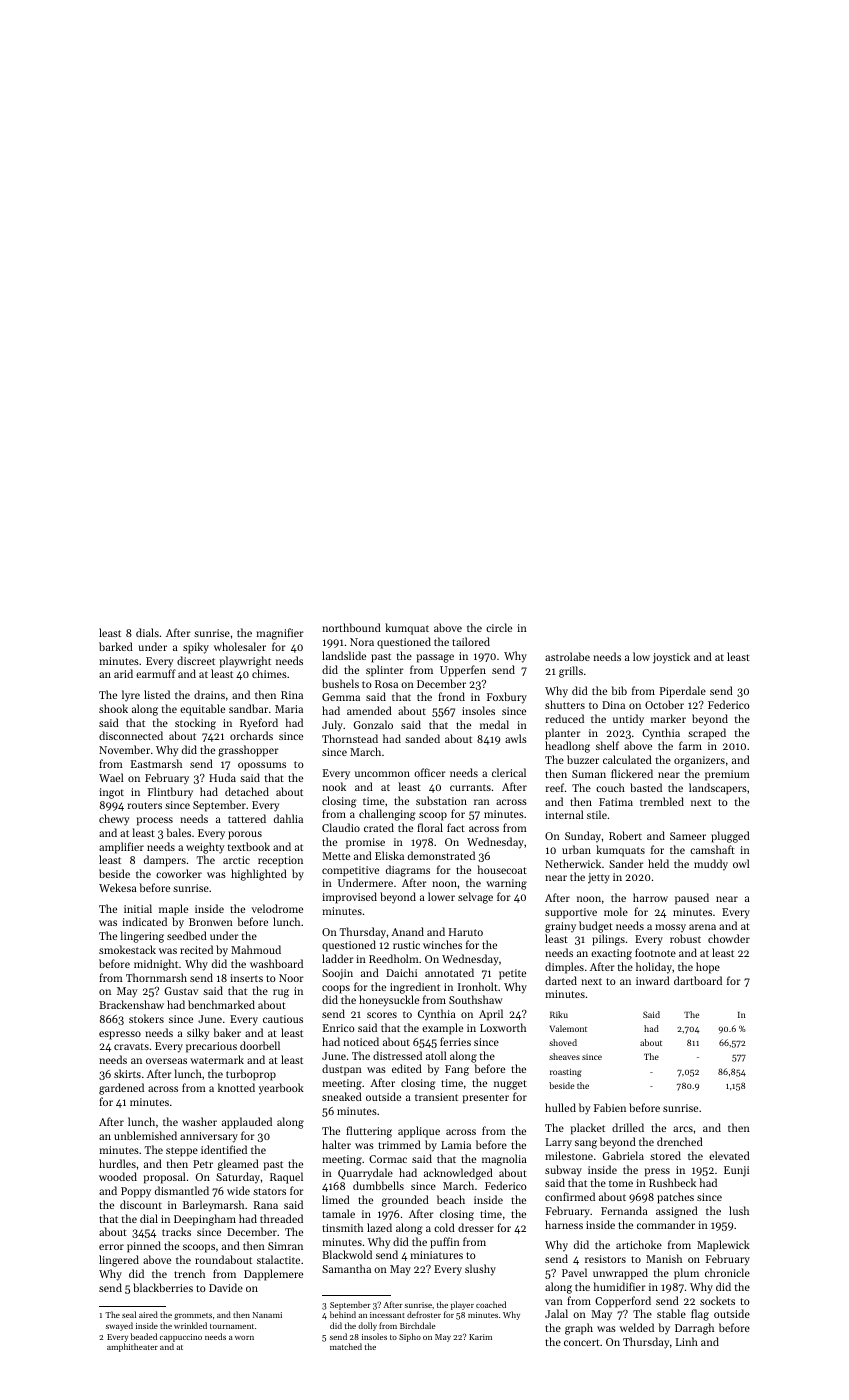 The height and width of the page is (1400, 849). Describe the element at coordinates (671, 658) in the page. I see `joystick` at that location.
